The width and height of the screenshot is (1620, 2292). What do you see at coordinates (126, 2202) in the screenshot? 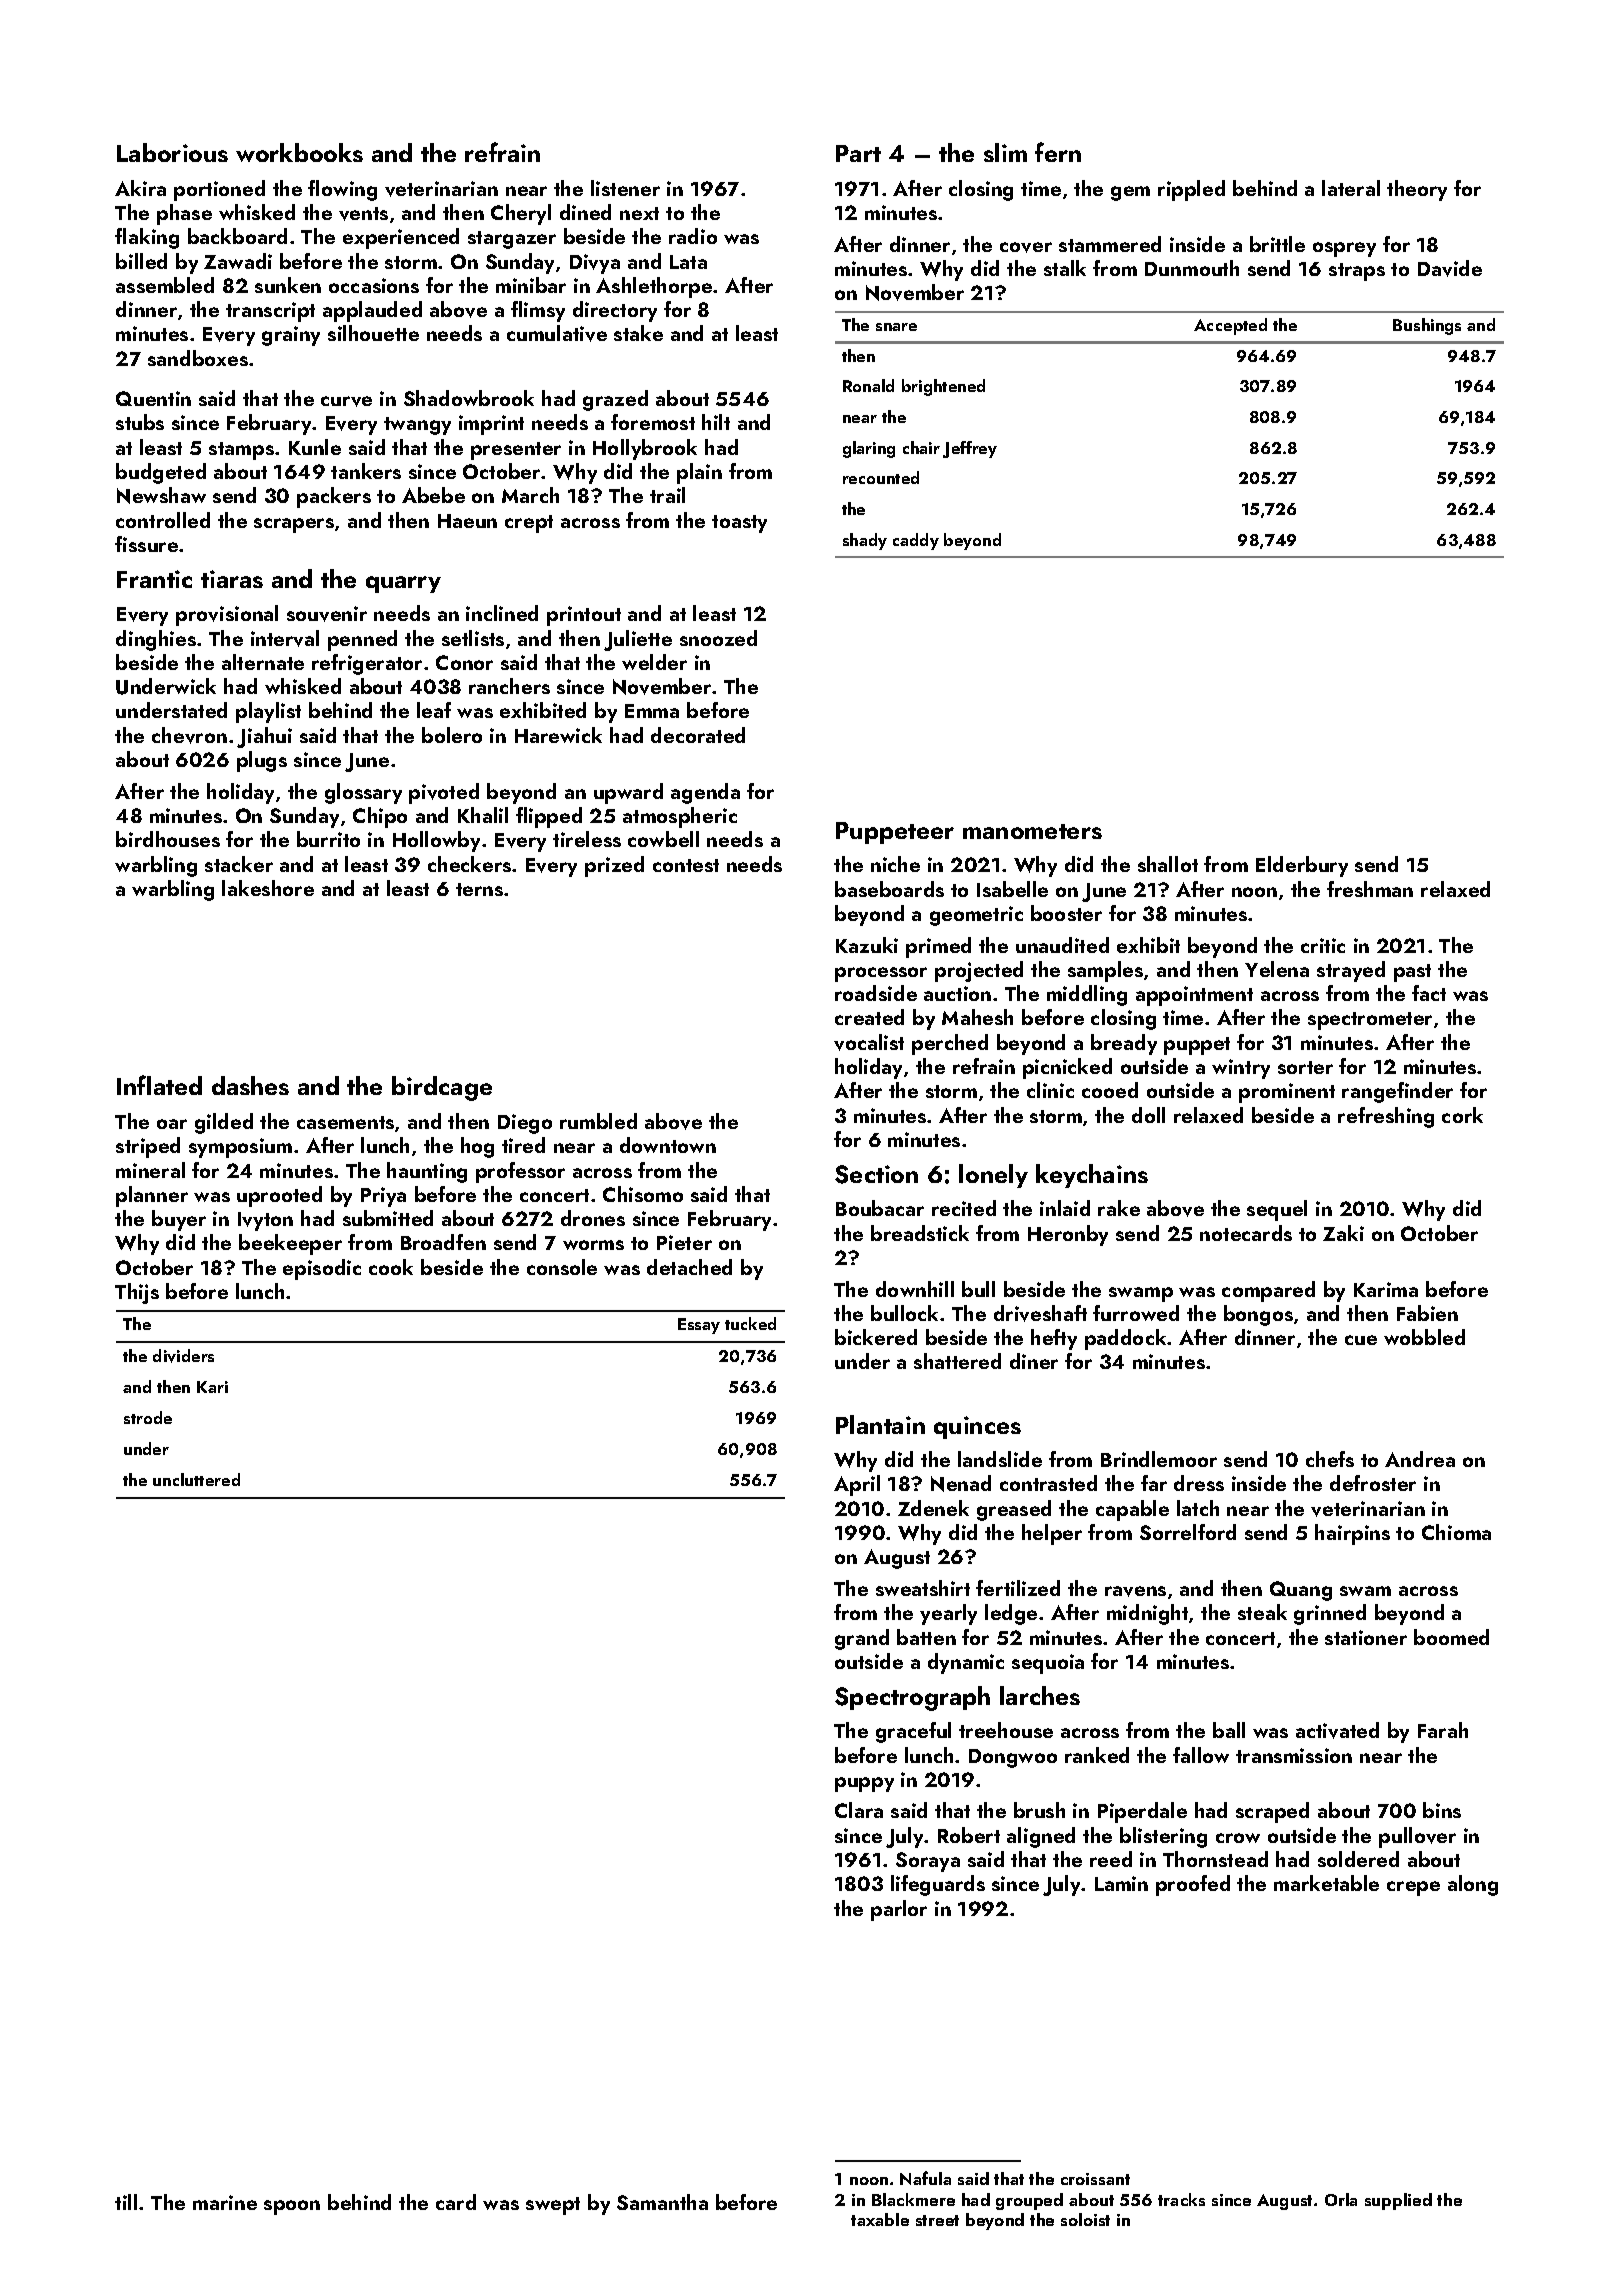
I see `till` at bounding box center [126, 2202].
